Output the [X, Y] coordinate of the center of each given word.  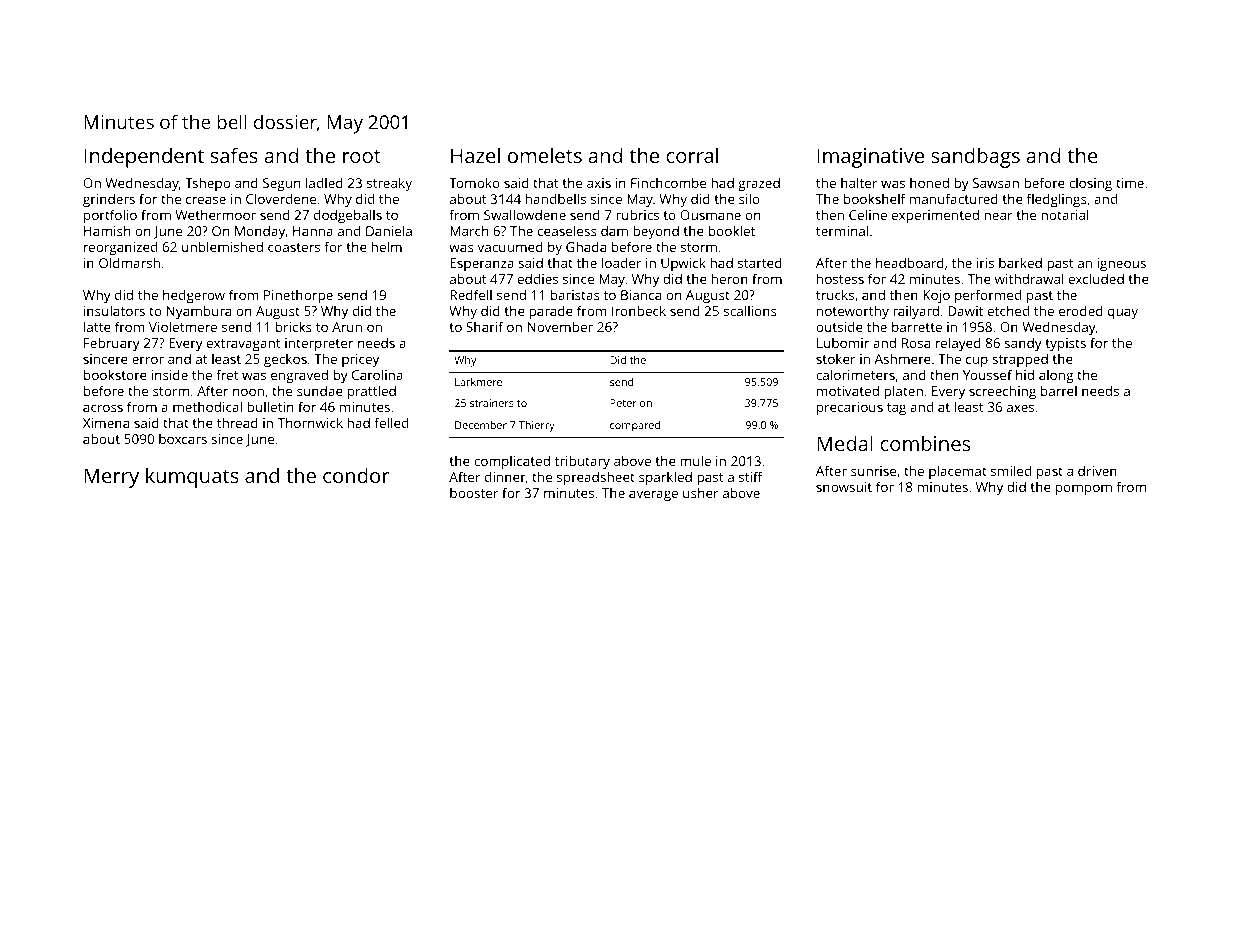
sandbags [975, 157]
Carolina [377, 374]
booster [474, 493]
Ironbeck [639, 310]
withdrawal [1029, 278]
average [653, 495]
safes [234, 155]
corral [692, 155]
